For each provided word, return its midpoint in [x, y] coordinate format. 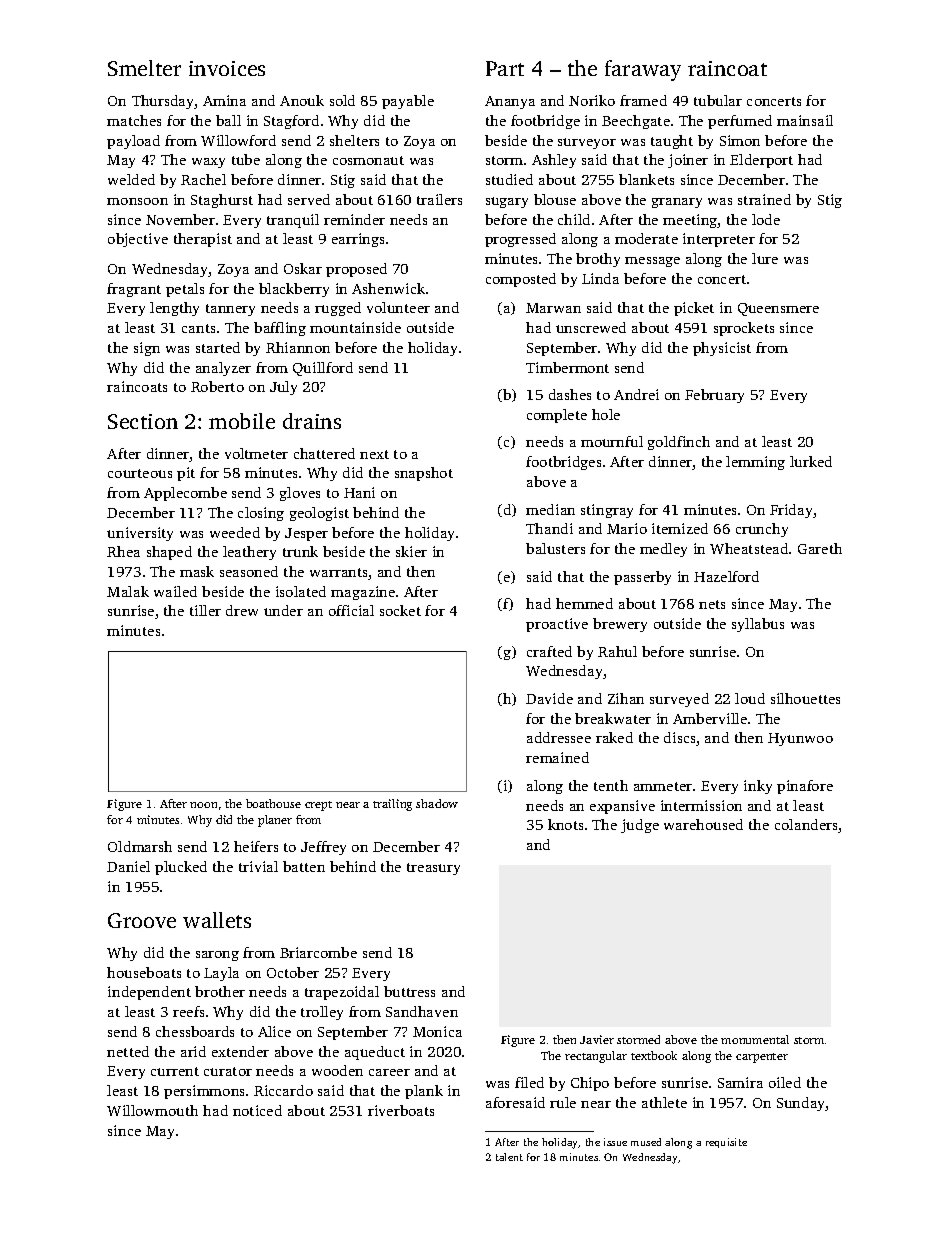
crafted [549, 651]
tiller [205, 610]
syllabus [758, 625]
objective [138, 240]
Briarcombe [318, 952]
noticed [257, 1110]
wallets [217, 920]
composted [521, 280]
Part [505, 68]
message [652, 262]
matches [134, 120]
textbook [654, 1055]
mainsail [805, 120]
